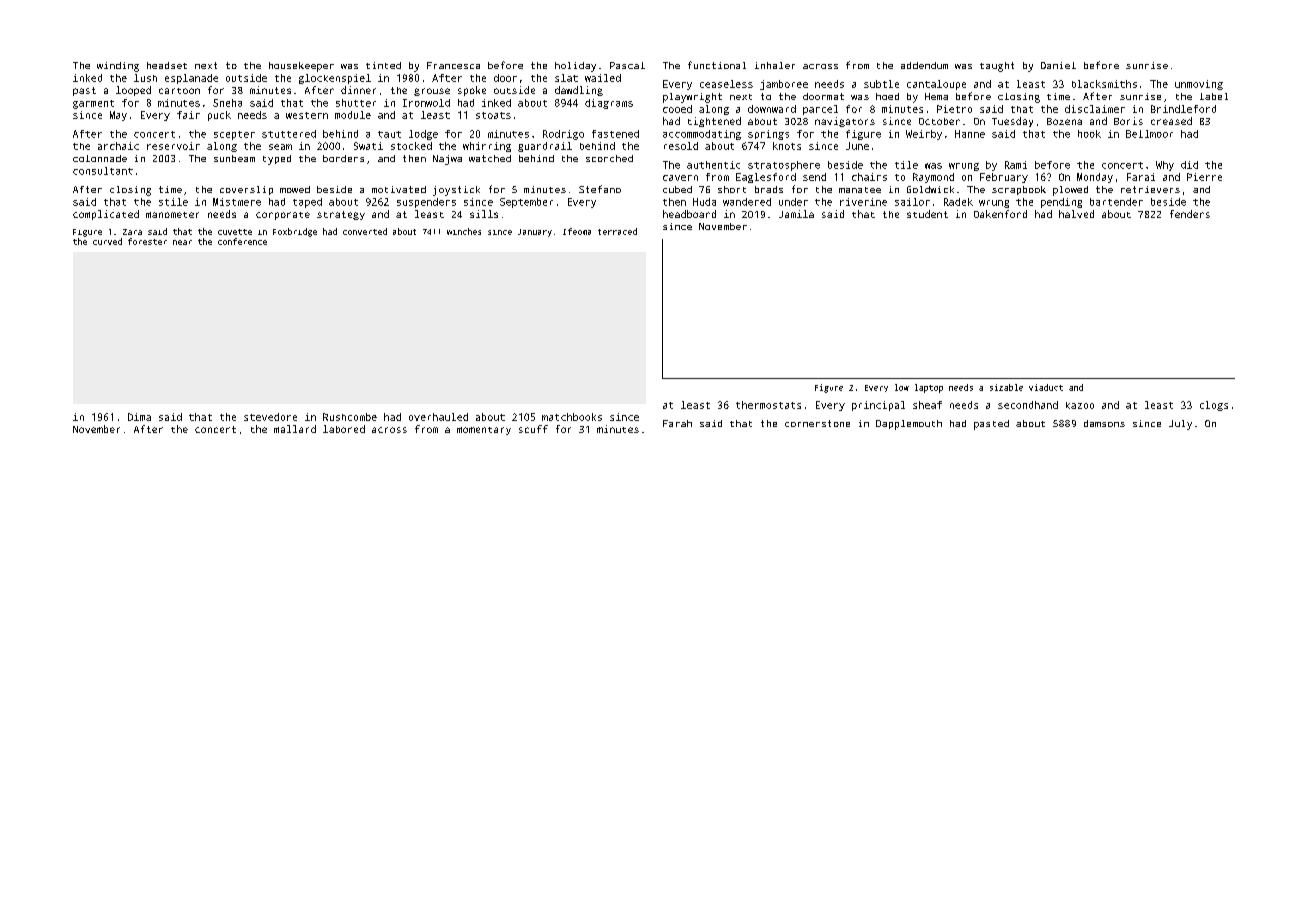 The image size is (1308, 924). I want to click on terraced, so click(617, 231).
